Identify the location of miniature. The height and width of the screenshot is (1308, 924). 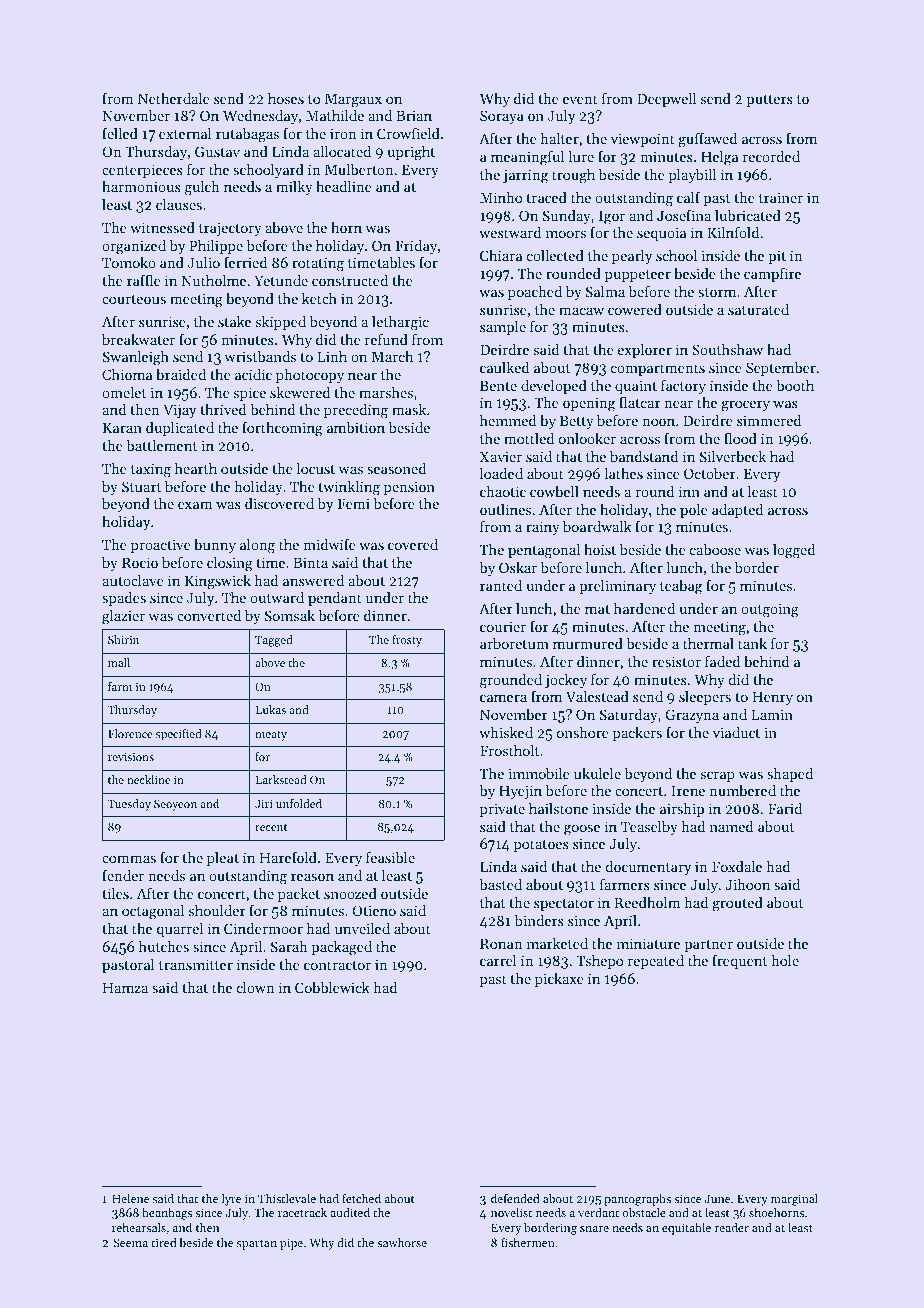
(648, 943).
